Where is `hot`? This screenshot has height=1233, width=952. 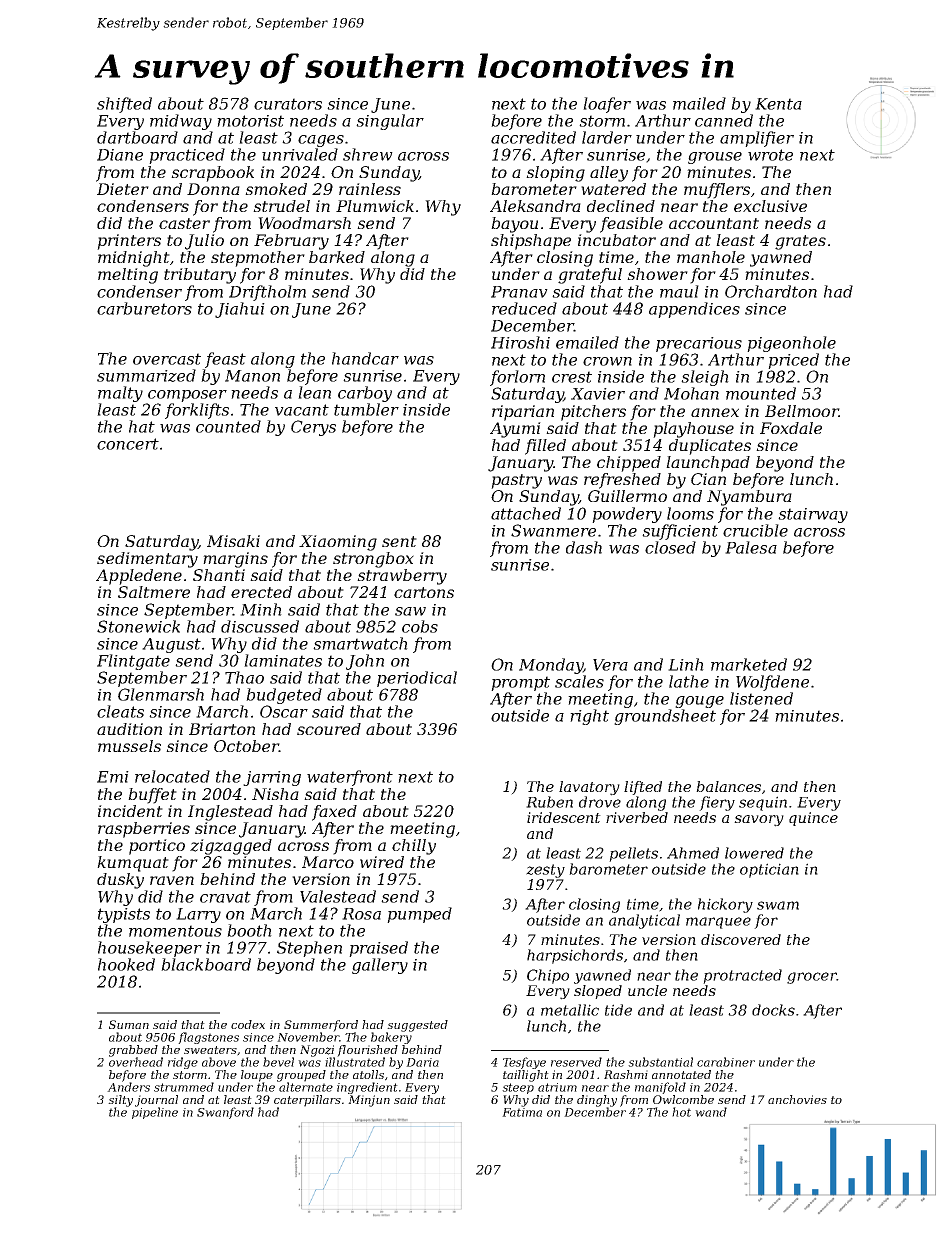
hot is located at coordinates (681, 1112).
